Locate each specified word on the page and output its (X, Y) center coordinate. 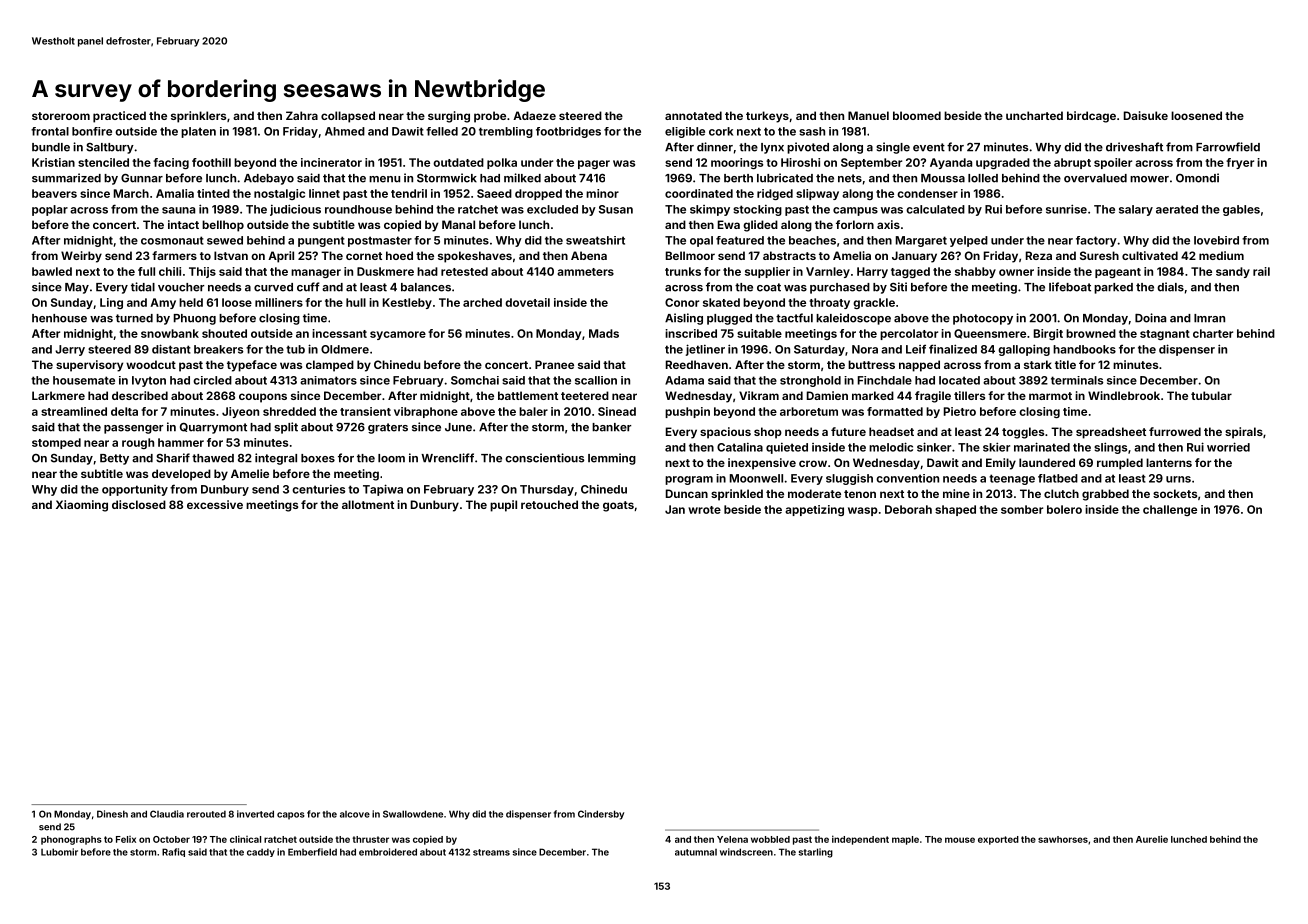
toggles (1023, 433)
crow (813, 463)
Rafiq (173, 852)
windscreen (746, 852)
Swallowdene (413, 814)
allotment (368, 504)
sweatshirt (595, 240)
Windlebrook (1124, 395)
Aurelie (1152, 839)
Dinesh (112, 814)
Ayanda (951, 163)
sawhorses (1063, 839)
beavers (54, 193)
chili (170, 271)
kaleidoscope (853, 319)
